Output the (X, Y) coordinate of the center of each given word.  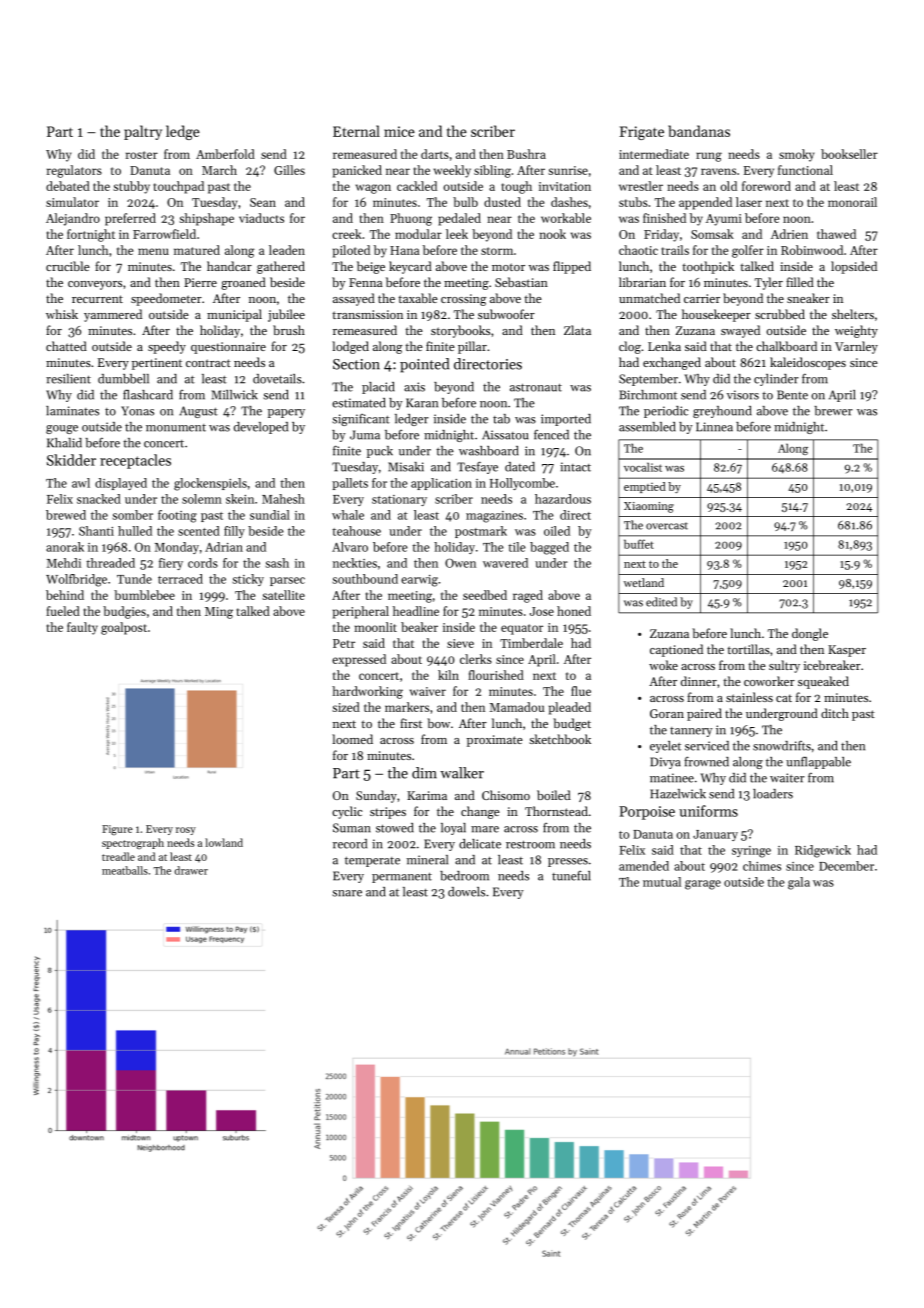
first (411, 723)
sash (277, 563)
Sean (263, 202)
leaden (287, 250)
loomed (352, 739)
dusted (502, 202)
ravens (718, 171)
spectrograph (133, 844)
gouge (62, 429)
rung (709, 157)
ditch (835, 713)
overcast (667, 526)
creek (347, 234)
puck (380, 452)
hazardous (563, 499)
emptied (645, 487)
